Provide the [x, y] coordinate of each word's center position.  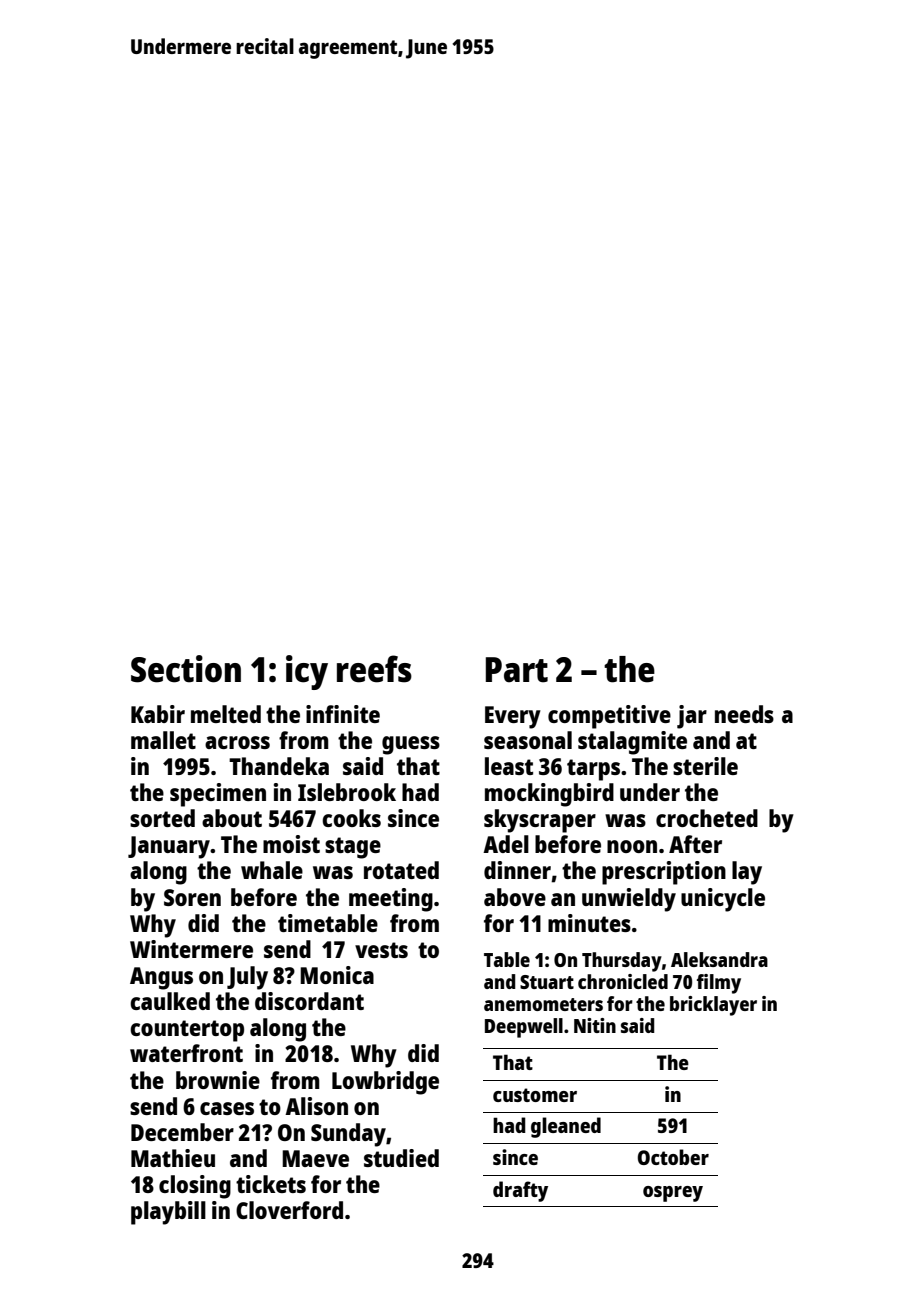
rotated [401, 870]
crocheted [707, 818]
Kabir [158, 714]
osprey [673, 1194]
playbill [168, 1213]
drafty [520, 1191]
